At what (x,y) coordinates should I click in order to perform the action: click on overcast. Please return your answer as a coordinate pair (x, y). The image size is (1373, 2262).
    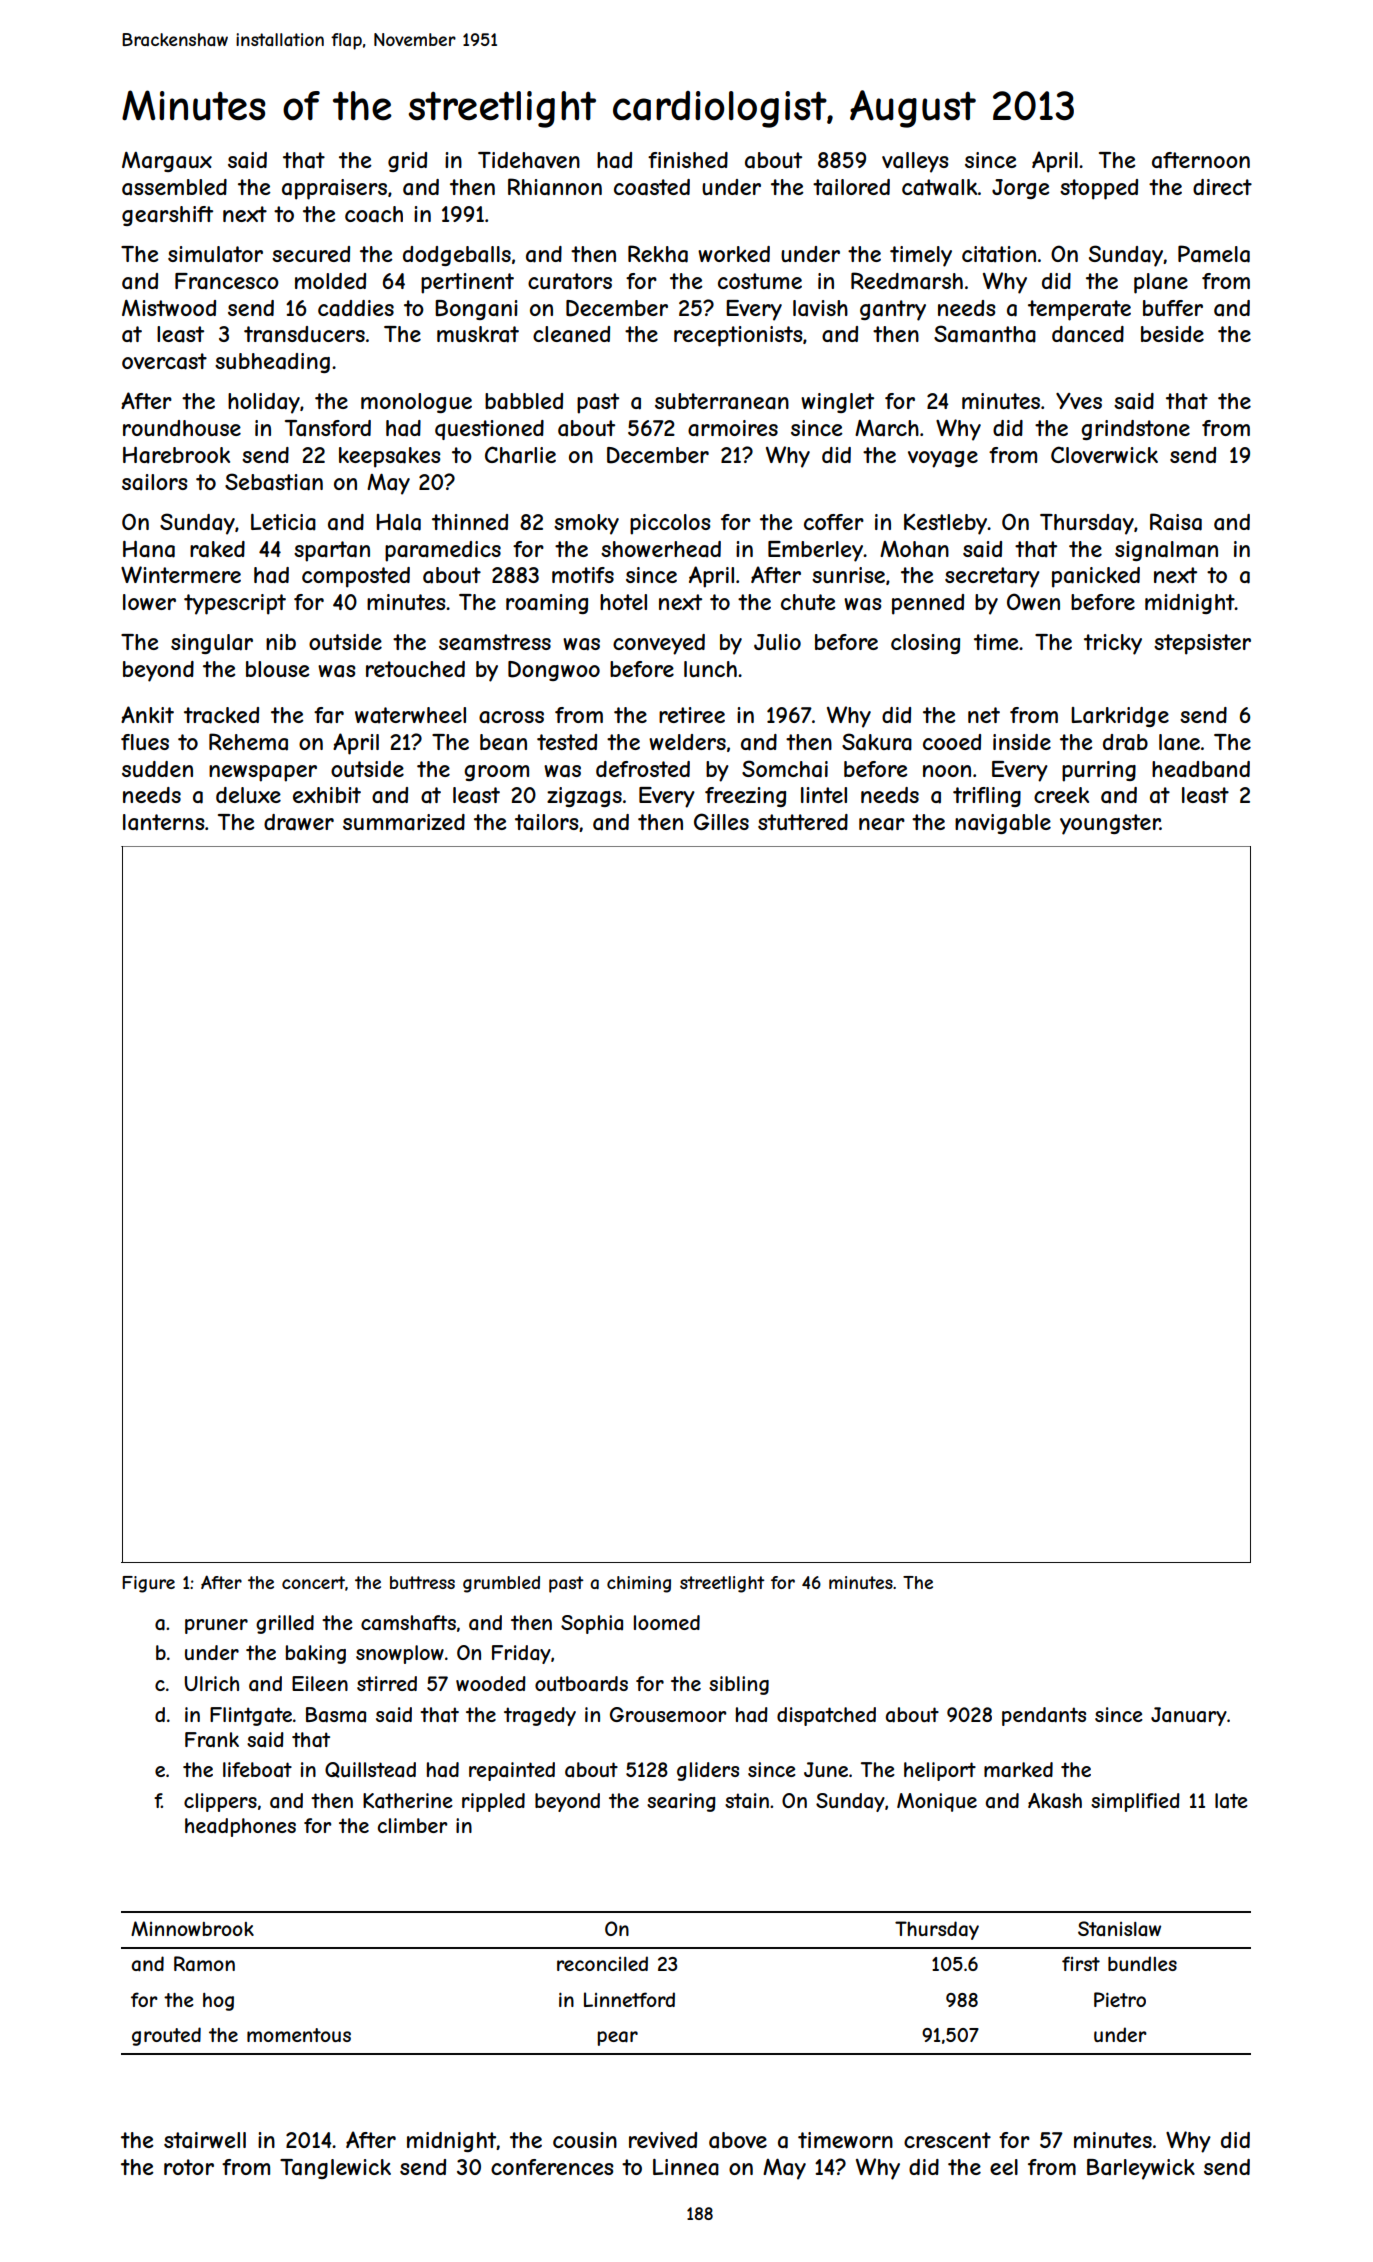
    Looking at the image, I should click on (164, 361).
